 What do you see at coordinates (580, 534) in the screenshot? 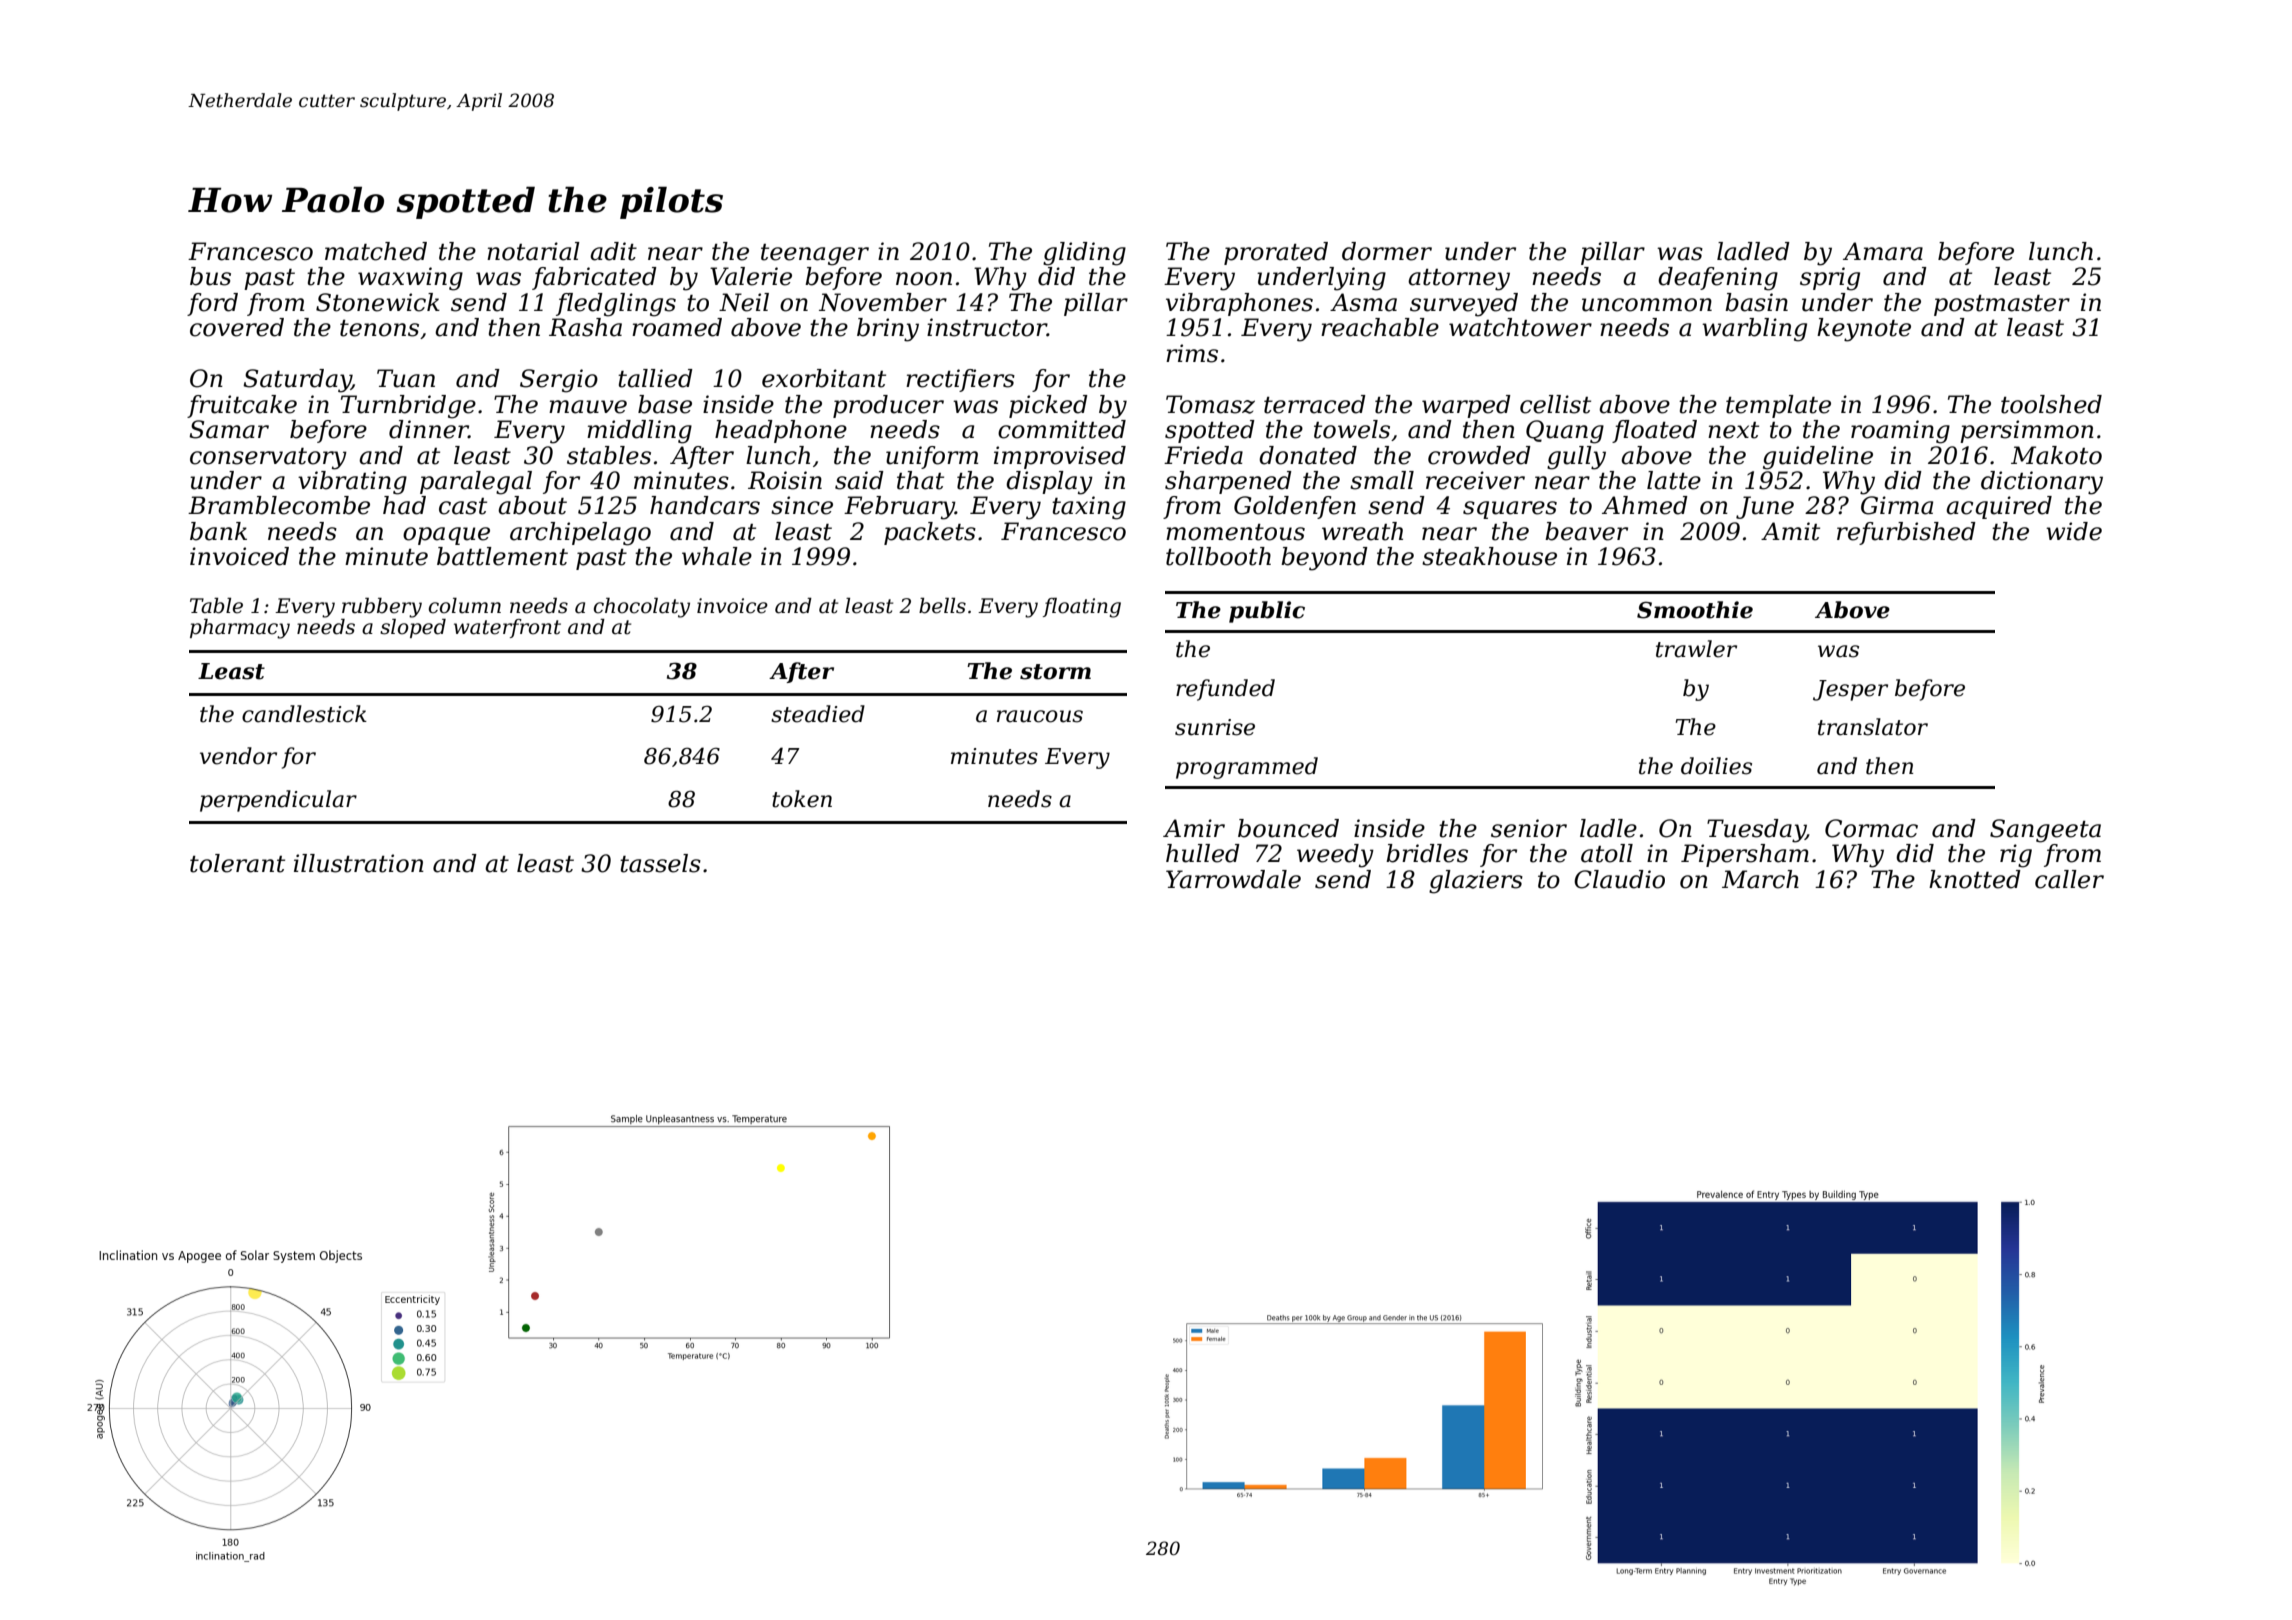
I see `archipelago` at bounding box center [580, 534].
